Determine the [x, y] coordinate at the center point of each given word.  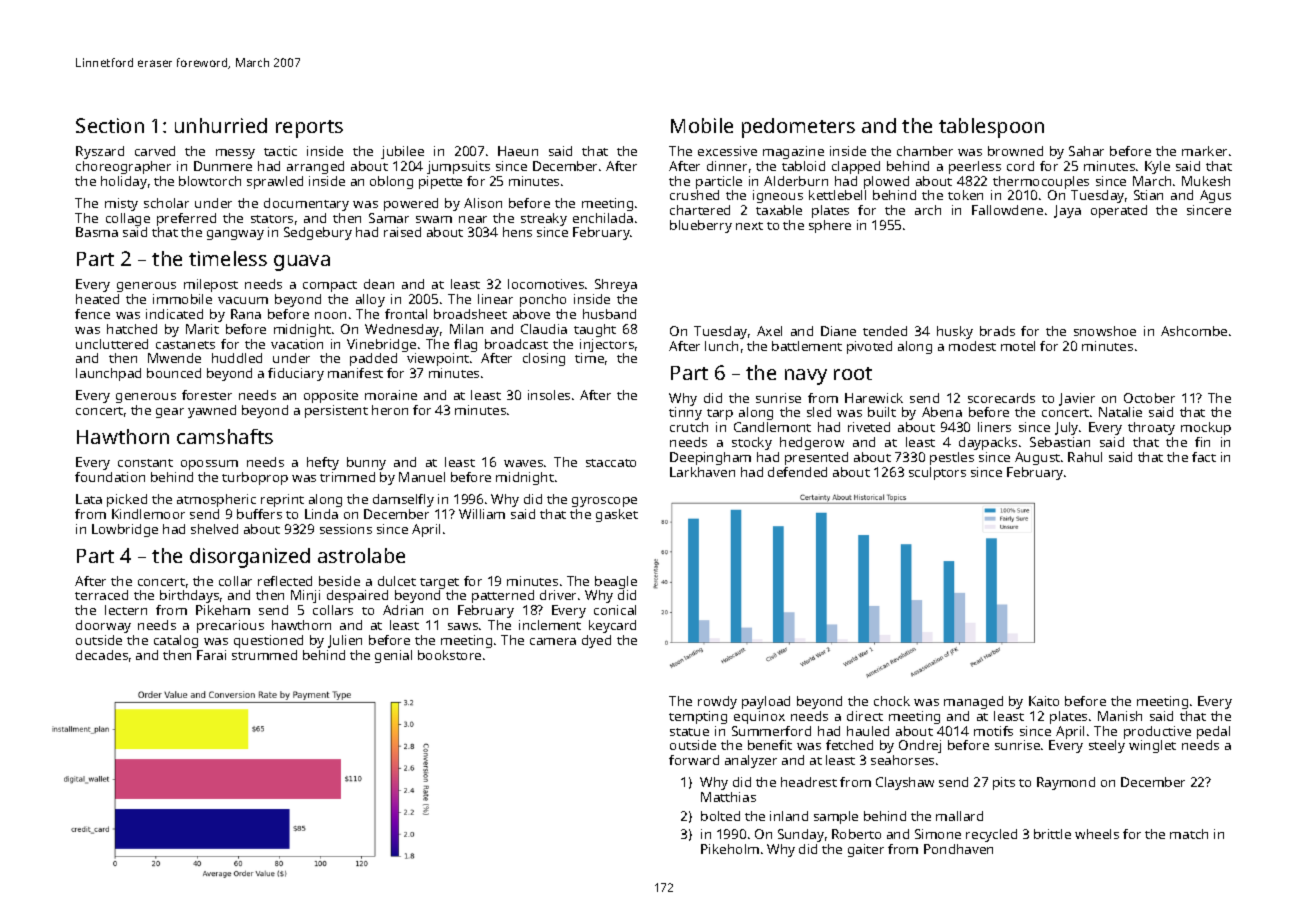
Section [110, 125]
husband [609, 314]
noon [330, 315]
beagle [616, 582]
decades [102, 655]
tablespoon [991, 128]
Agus [1215, 196]
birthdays [189, 596]
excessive [727, 151]
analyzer [751, 761]
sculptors [937, 473]
